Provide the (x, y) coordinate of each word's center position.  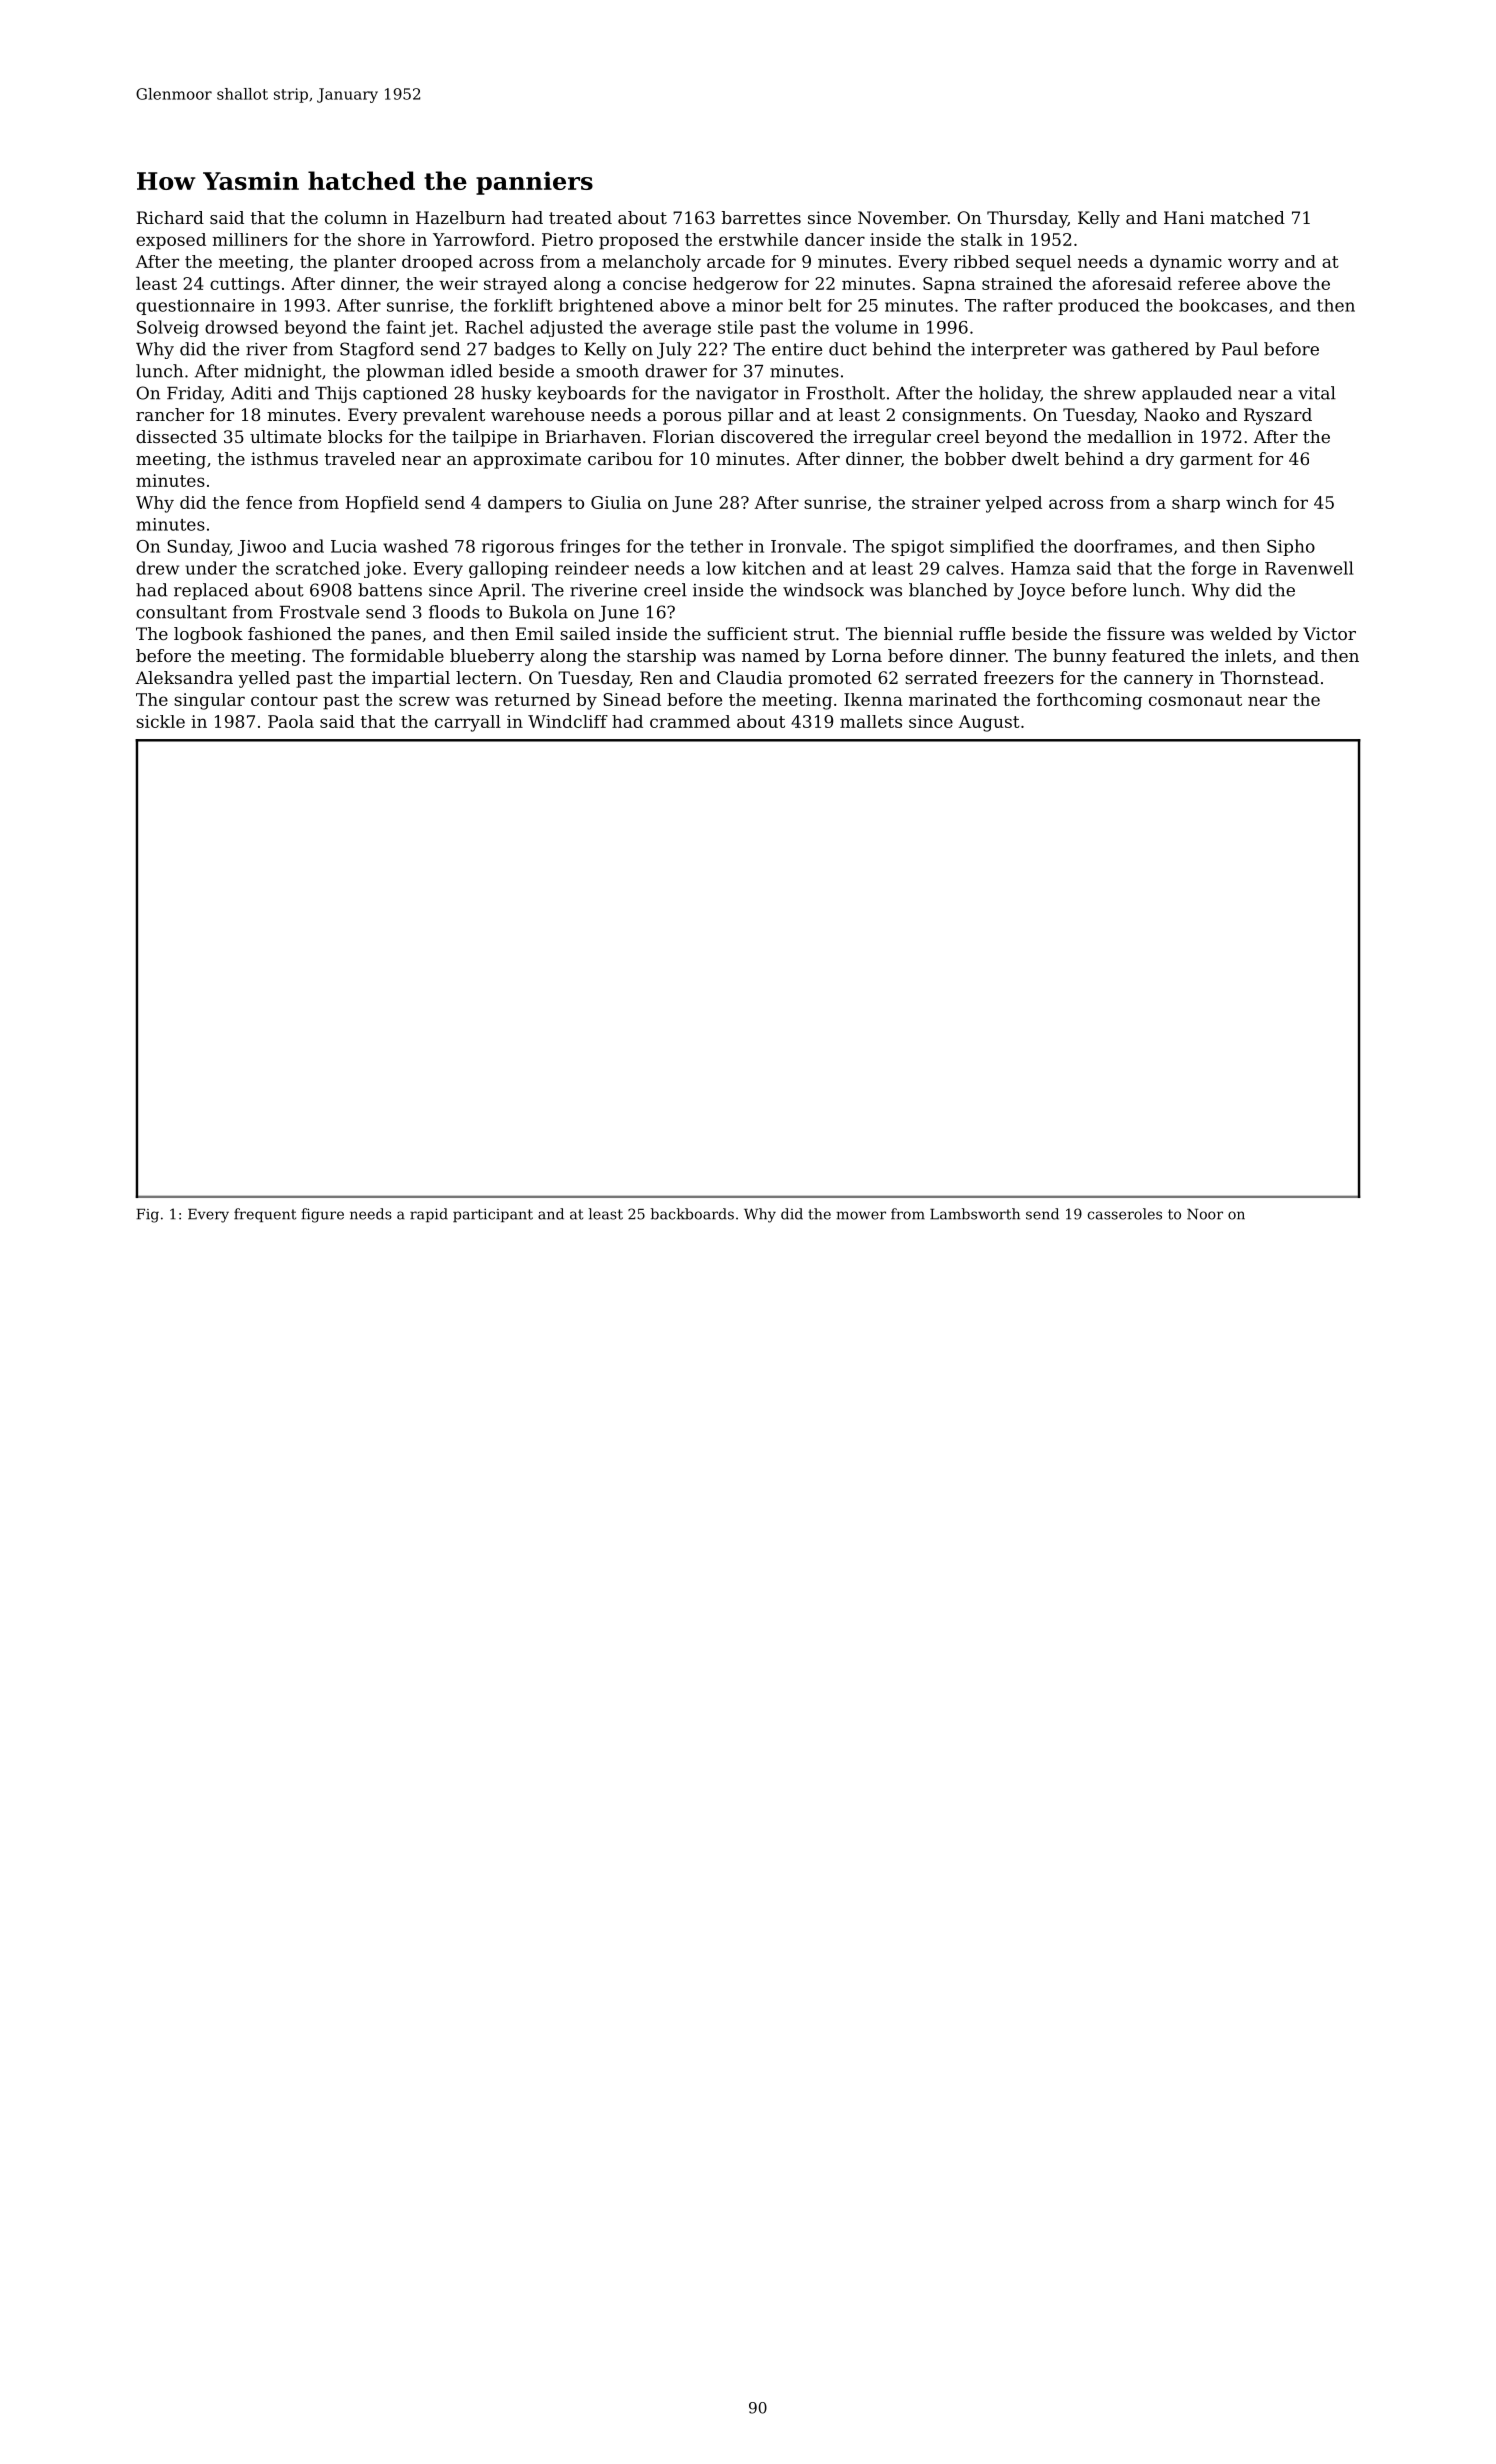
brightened (606, 307)
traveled (360, 458)
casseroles (1125, 1214)
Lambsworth (975, 1214)
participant (493, 1215)
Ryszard (1278, 416)
